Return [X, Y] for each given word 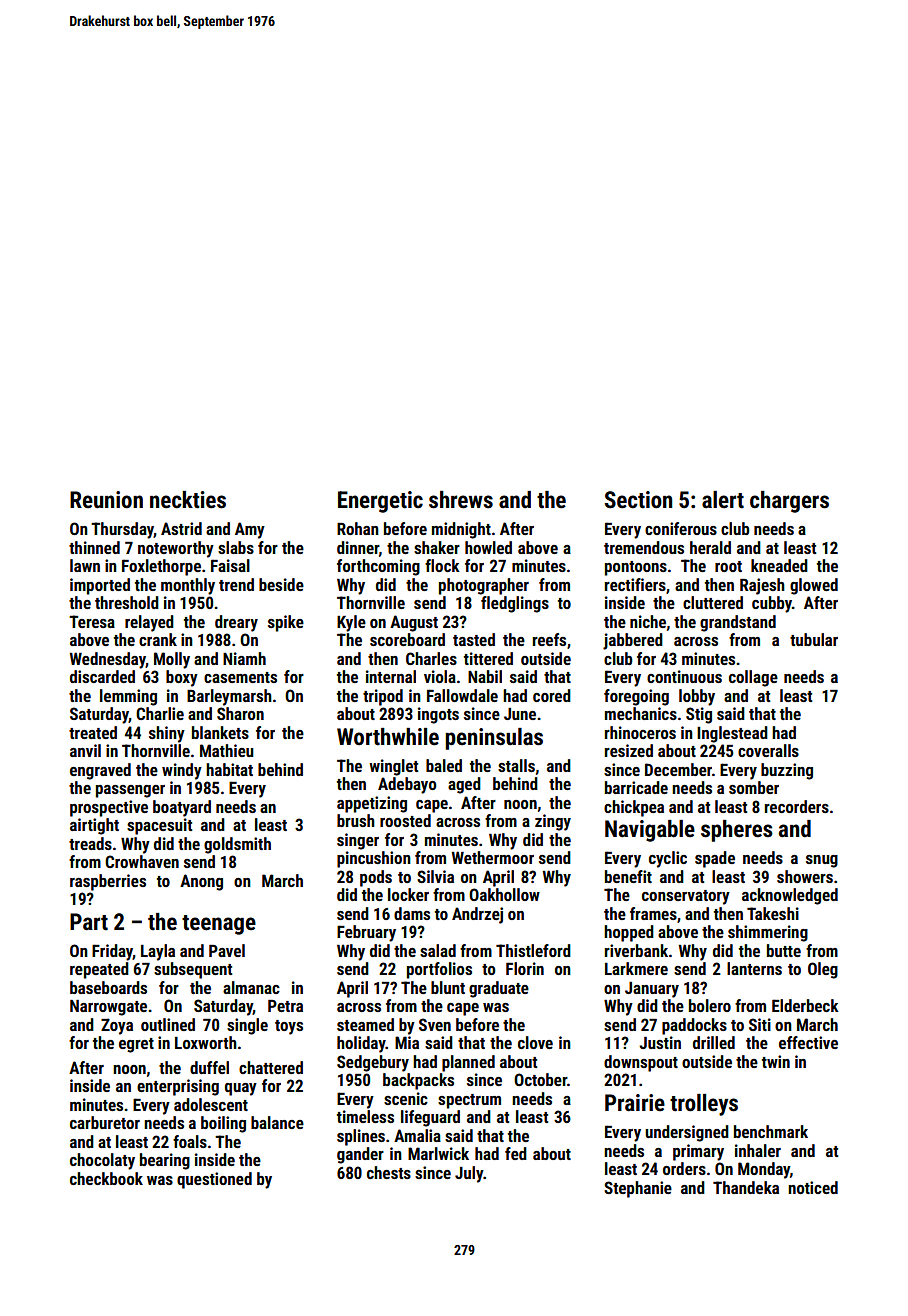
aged [464, 785]
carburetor [105, 1122]
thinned [94, 547]
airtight [94, 826]
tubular [814, 639]
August [414, 623]
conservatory [686, 897]
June [520, 714]
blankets [220, 732]
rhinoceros [640, 732]
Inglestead [732, 734]
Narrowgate [108, 1008]
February [366, 933]
